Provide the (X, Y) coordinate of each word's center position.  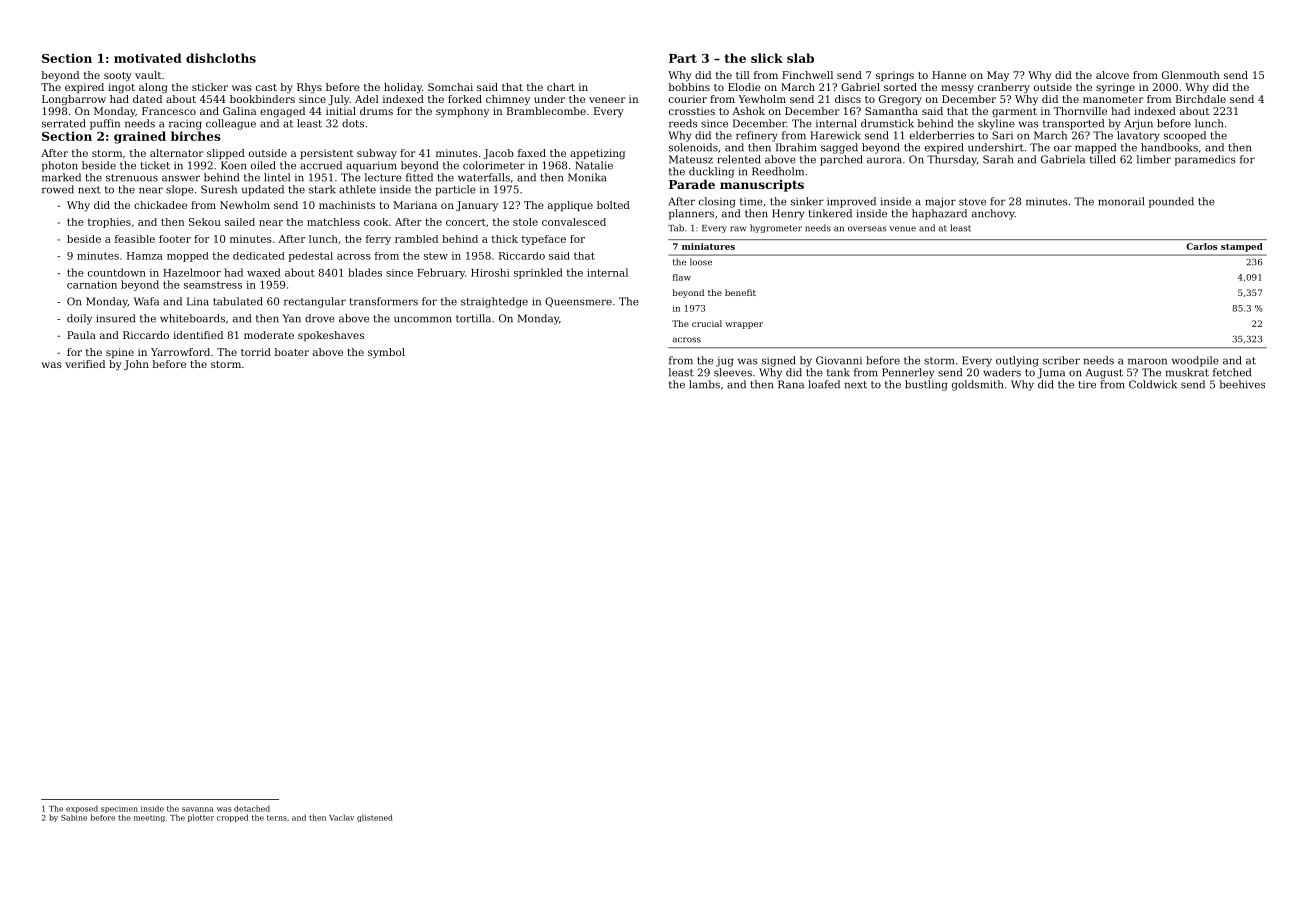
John (136, 365)
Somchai (450, 87)
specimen (119, 809)
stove (972, 202)
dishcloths (221, 58)
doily (79, 319)
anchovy (993, 214)
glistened (375, 818)
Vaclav (341, 817)
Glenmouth (1191, 75)
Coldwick (1153, 384)
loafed (824, 384)
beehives (1242, 384)
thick (505, 239)
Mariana (415, 205)
